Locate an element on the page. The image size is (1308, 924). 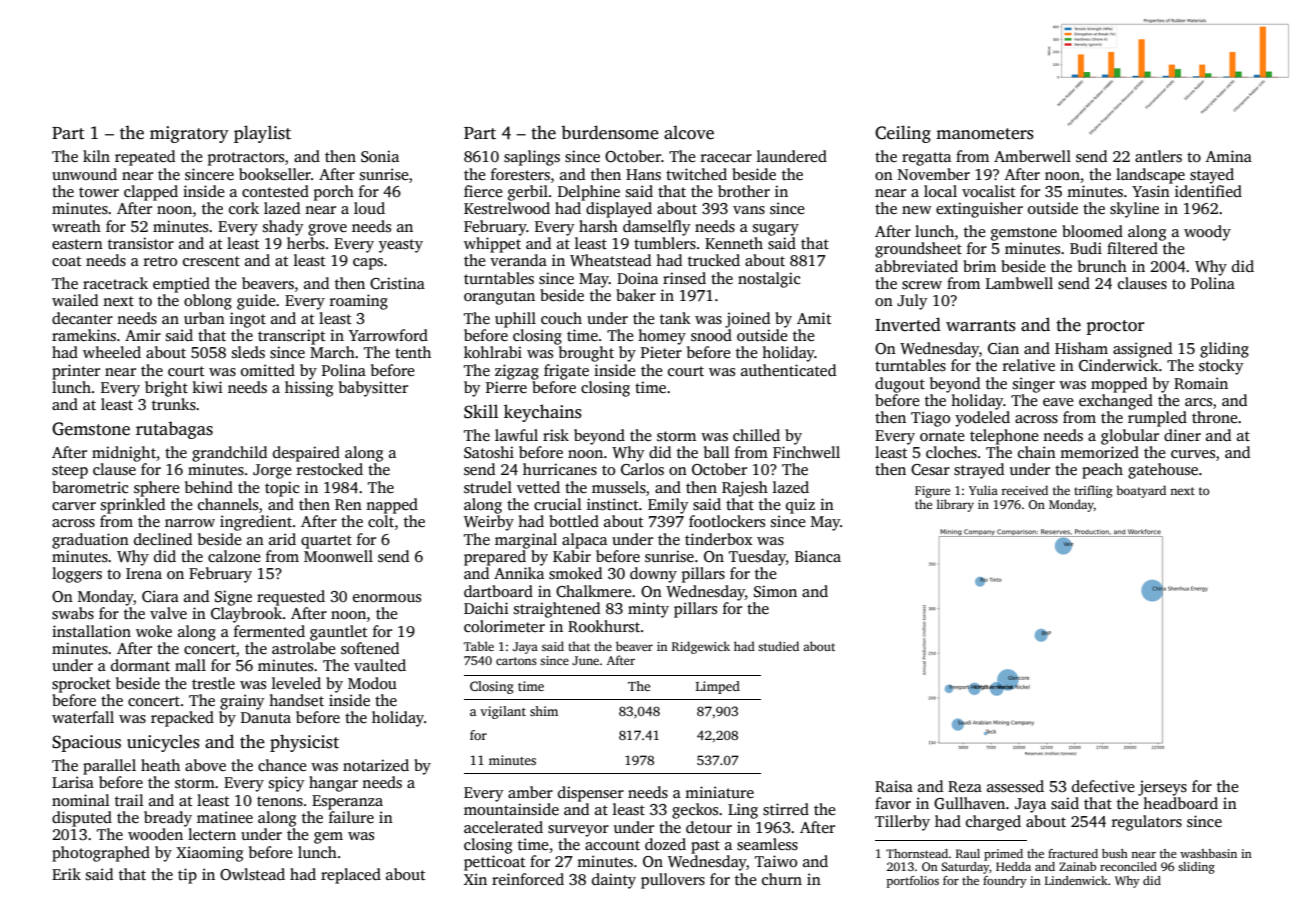
boatyard is located at coordinates (1141, 491).
